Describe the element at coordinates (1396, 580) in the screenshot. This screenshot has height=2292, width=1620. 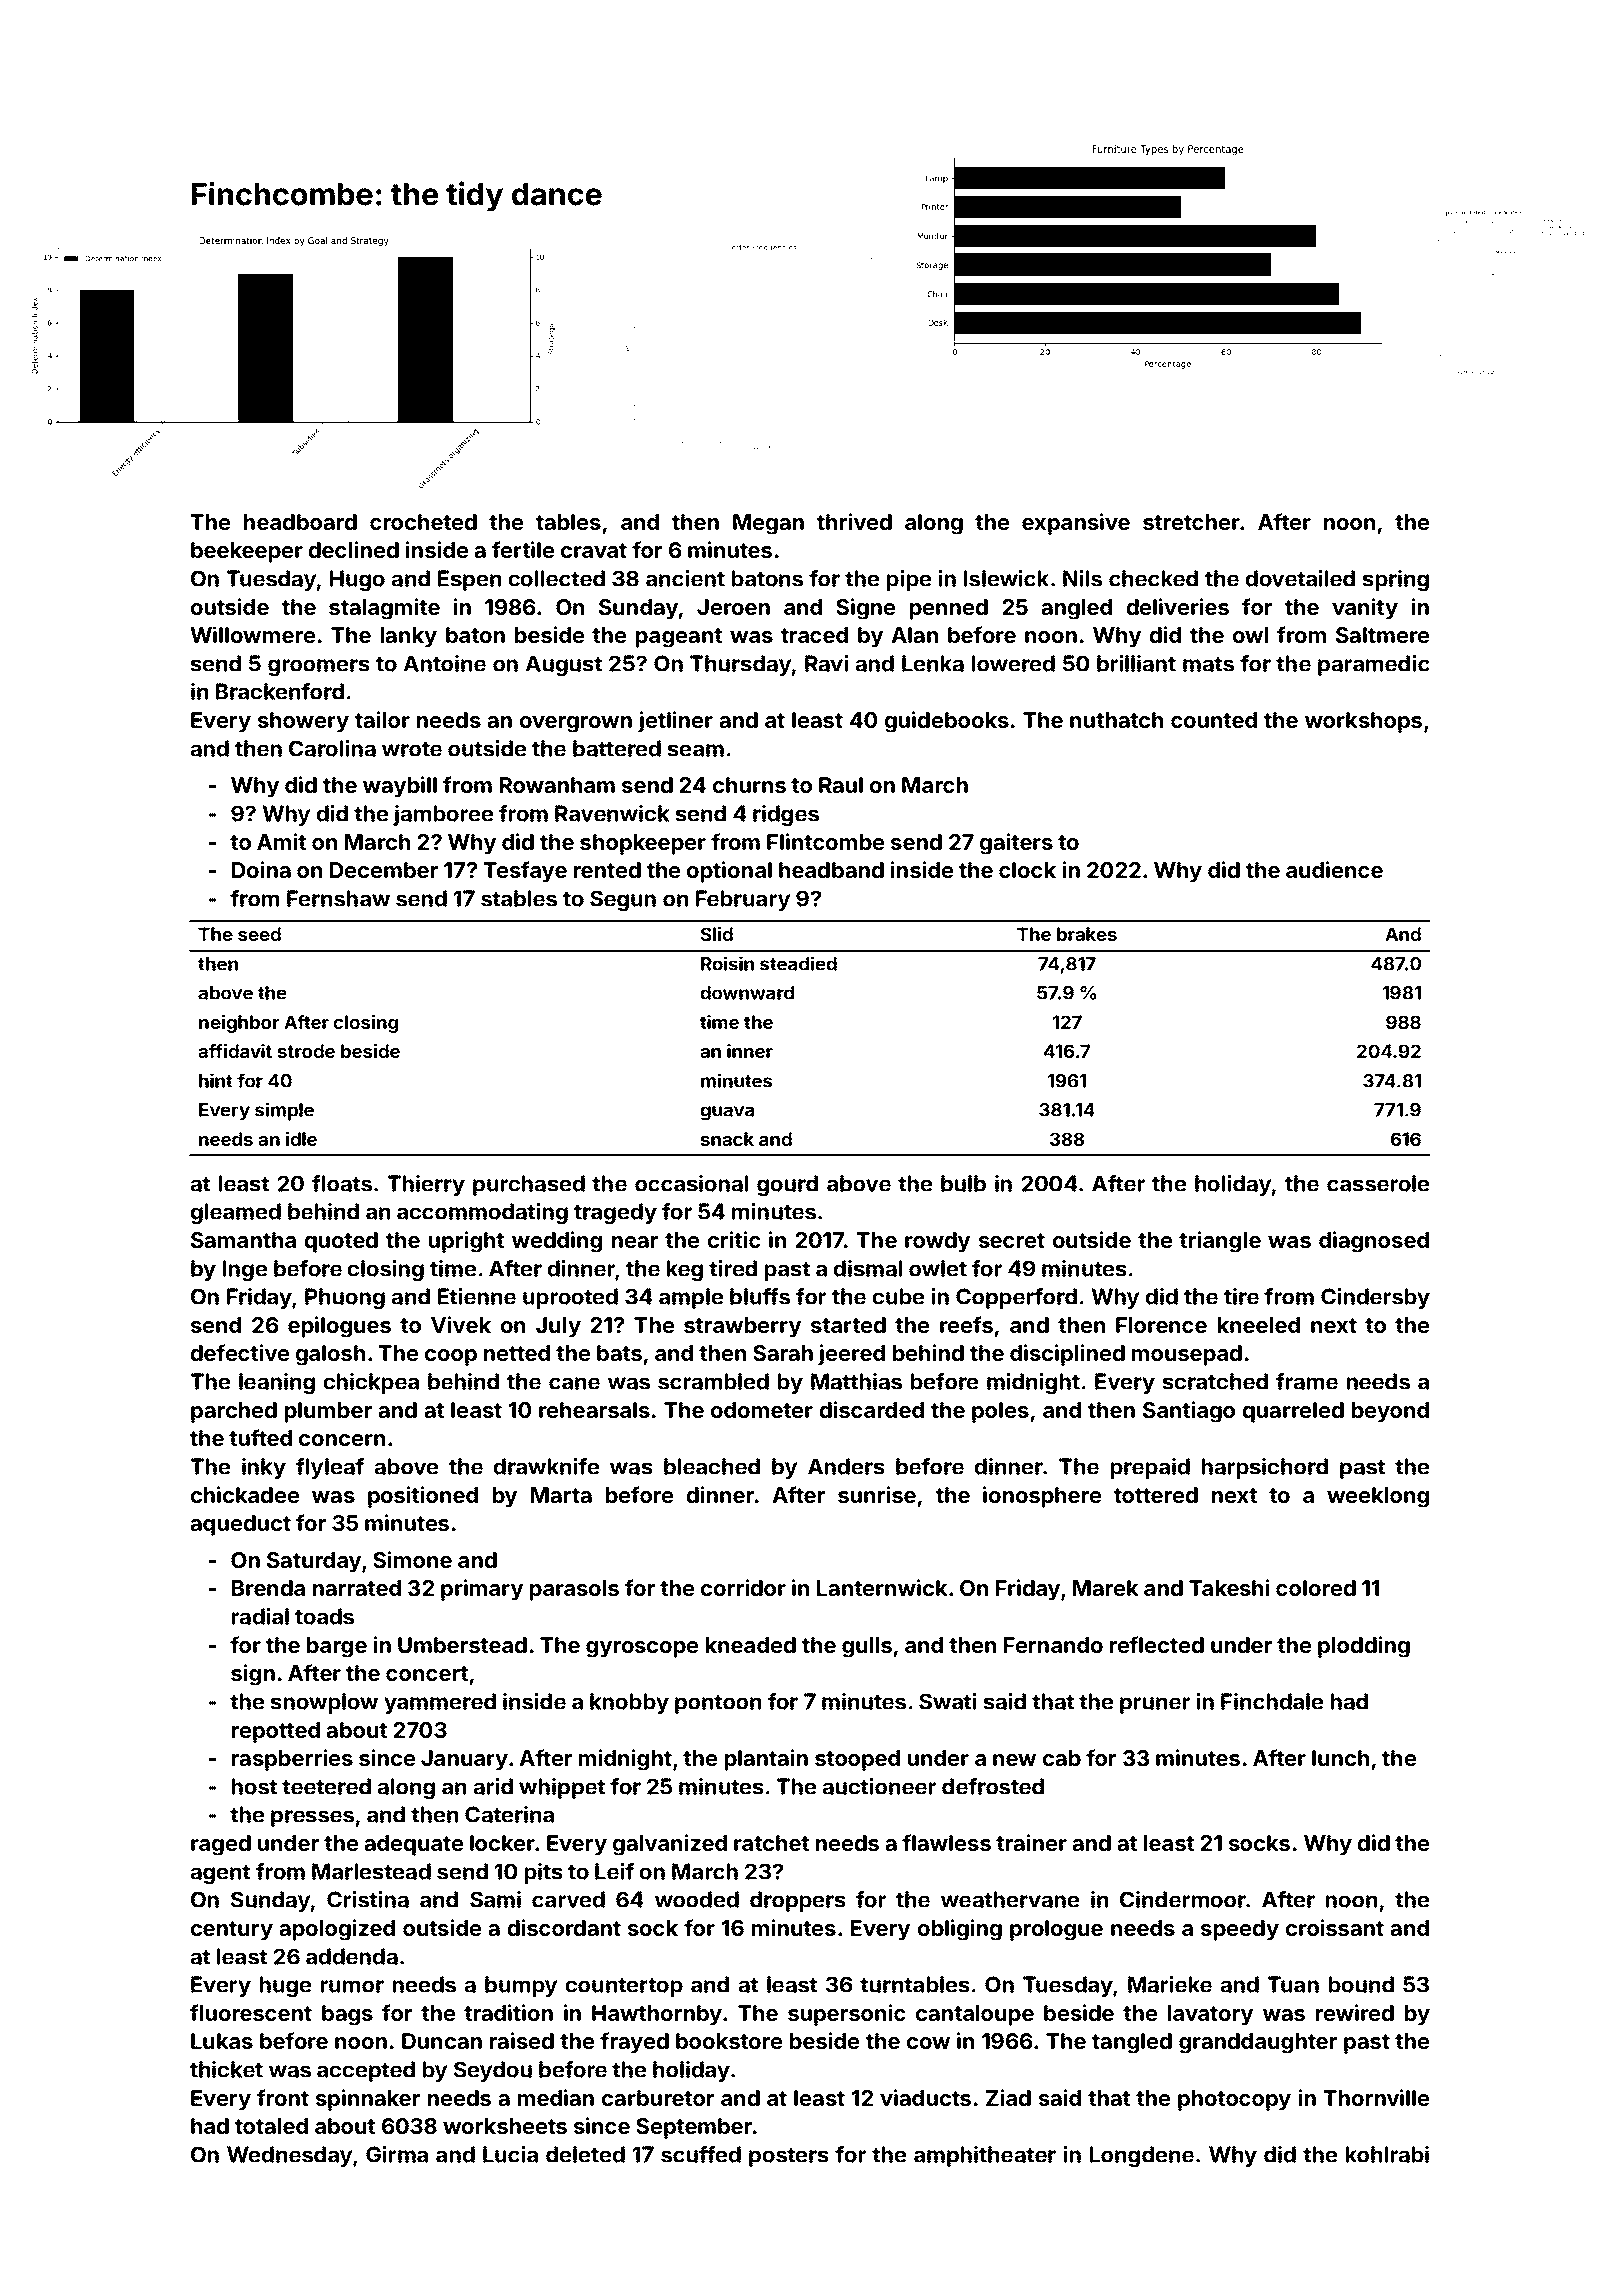
I see `spring` at that location.
